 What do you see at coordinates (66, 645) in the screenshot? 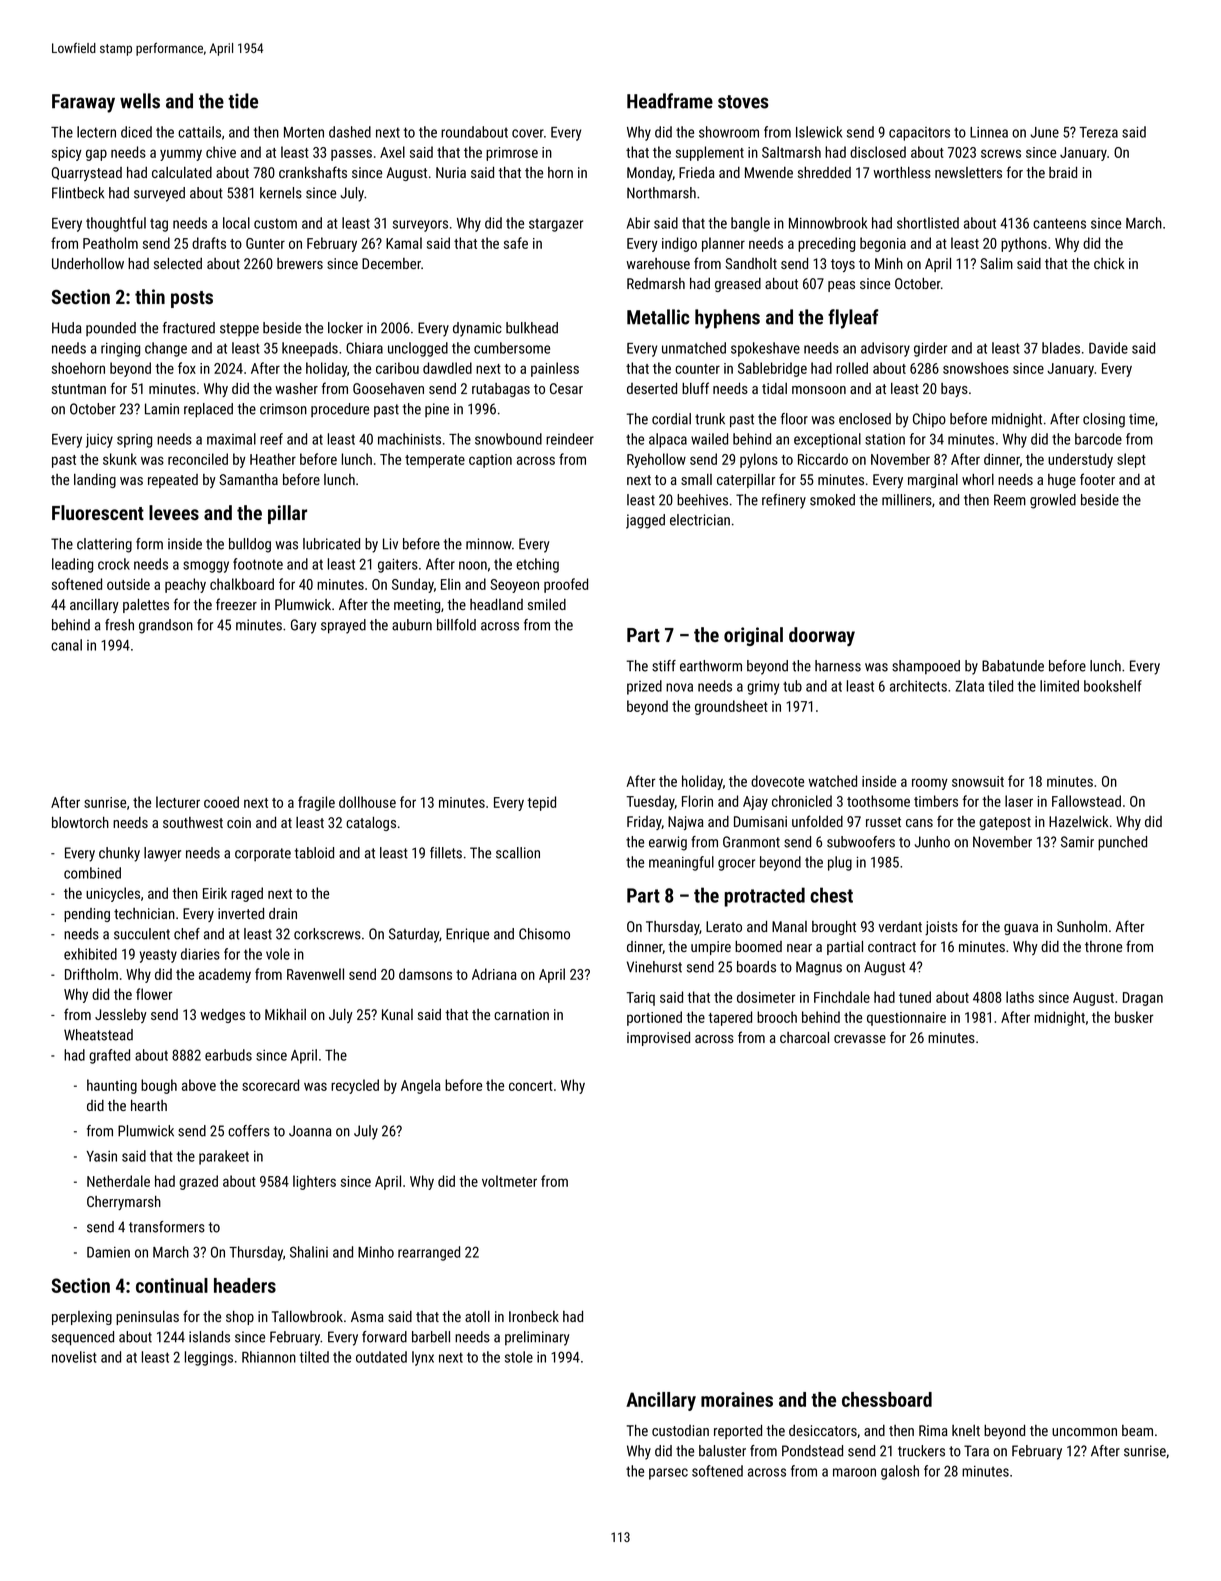
I see `canal` at bounding box center [66, 645].
